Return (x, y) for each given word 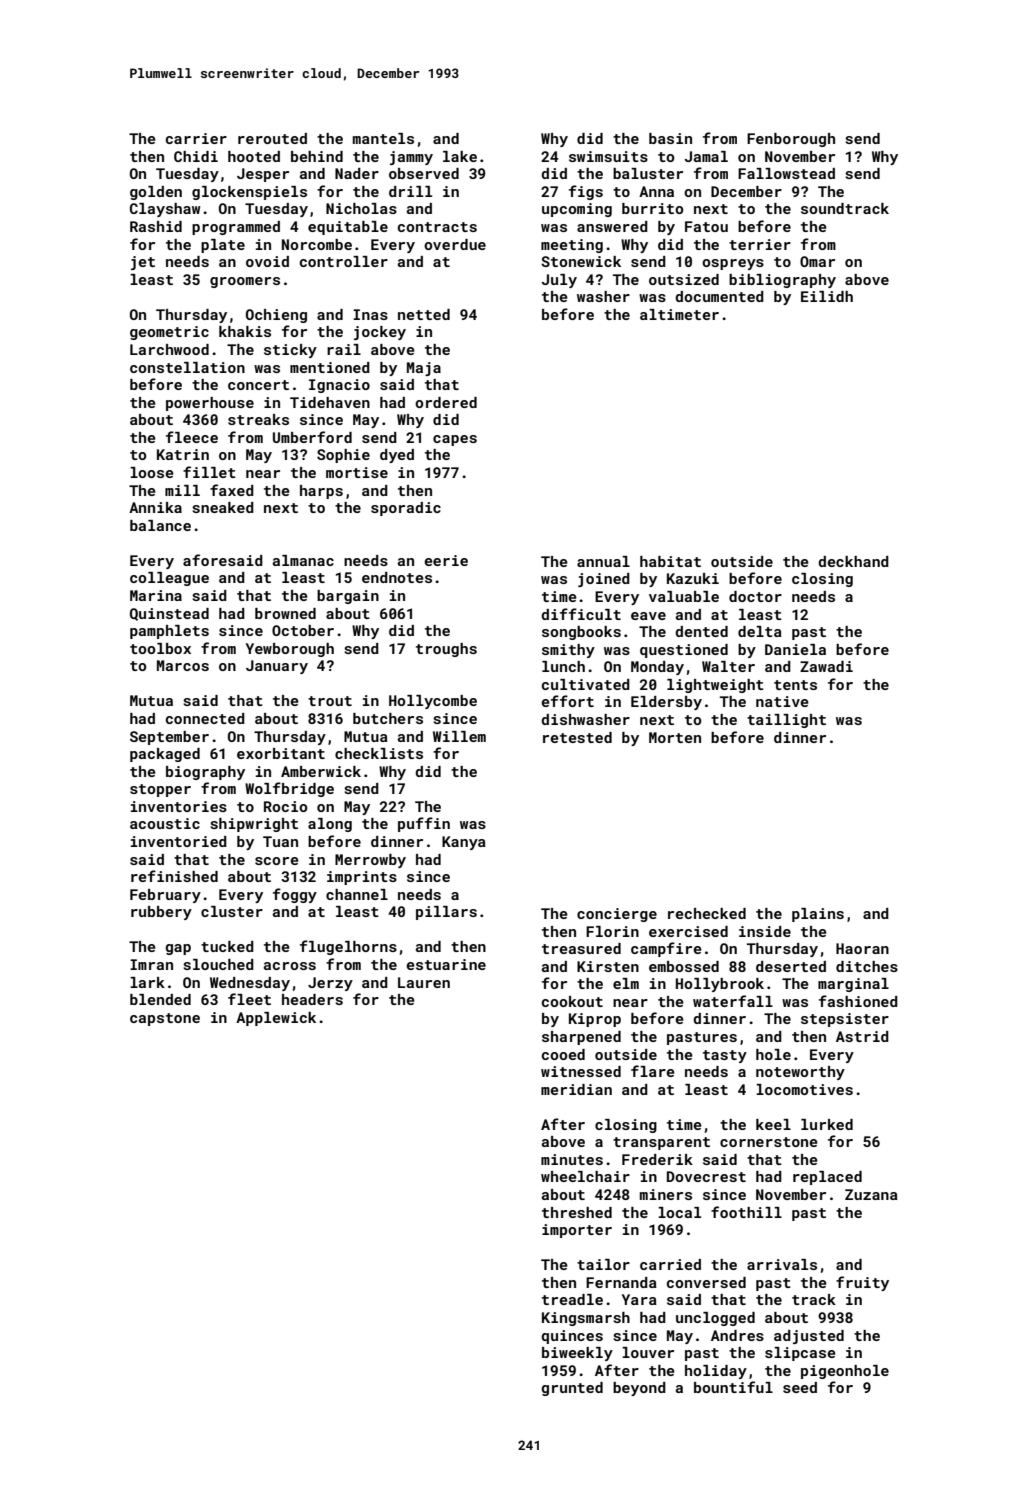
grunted (572, 1389)
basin (670, 138)
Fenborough (791, 140)
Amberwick (321, 771)
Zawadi (826, 666)
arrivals (782, 1264)
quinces (572, 1337)
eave (648, 616)
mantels (383, 138)
